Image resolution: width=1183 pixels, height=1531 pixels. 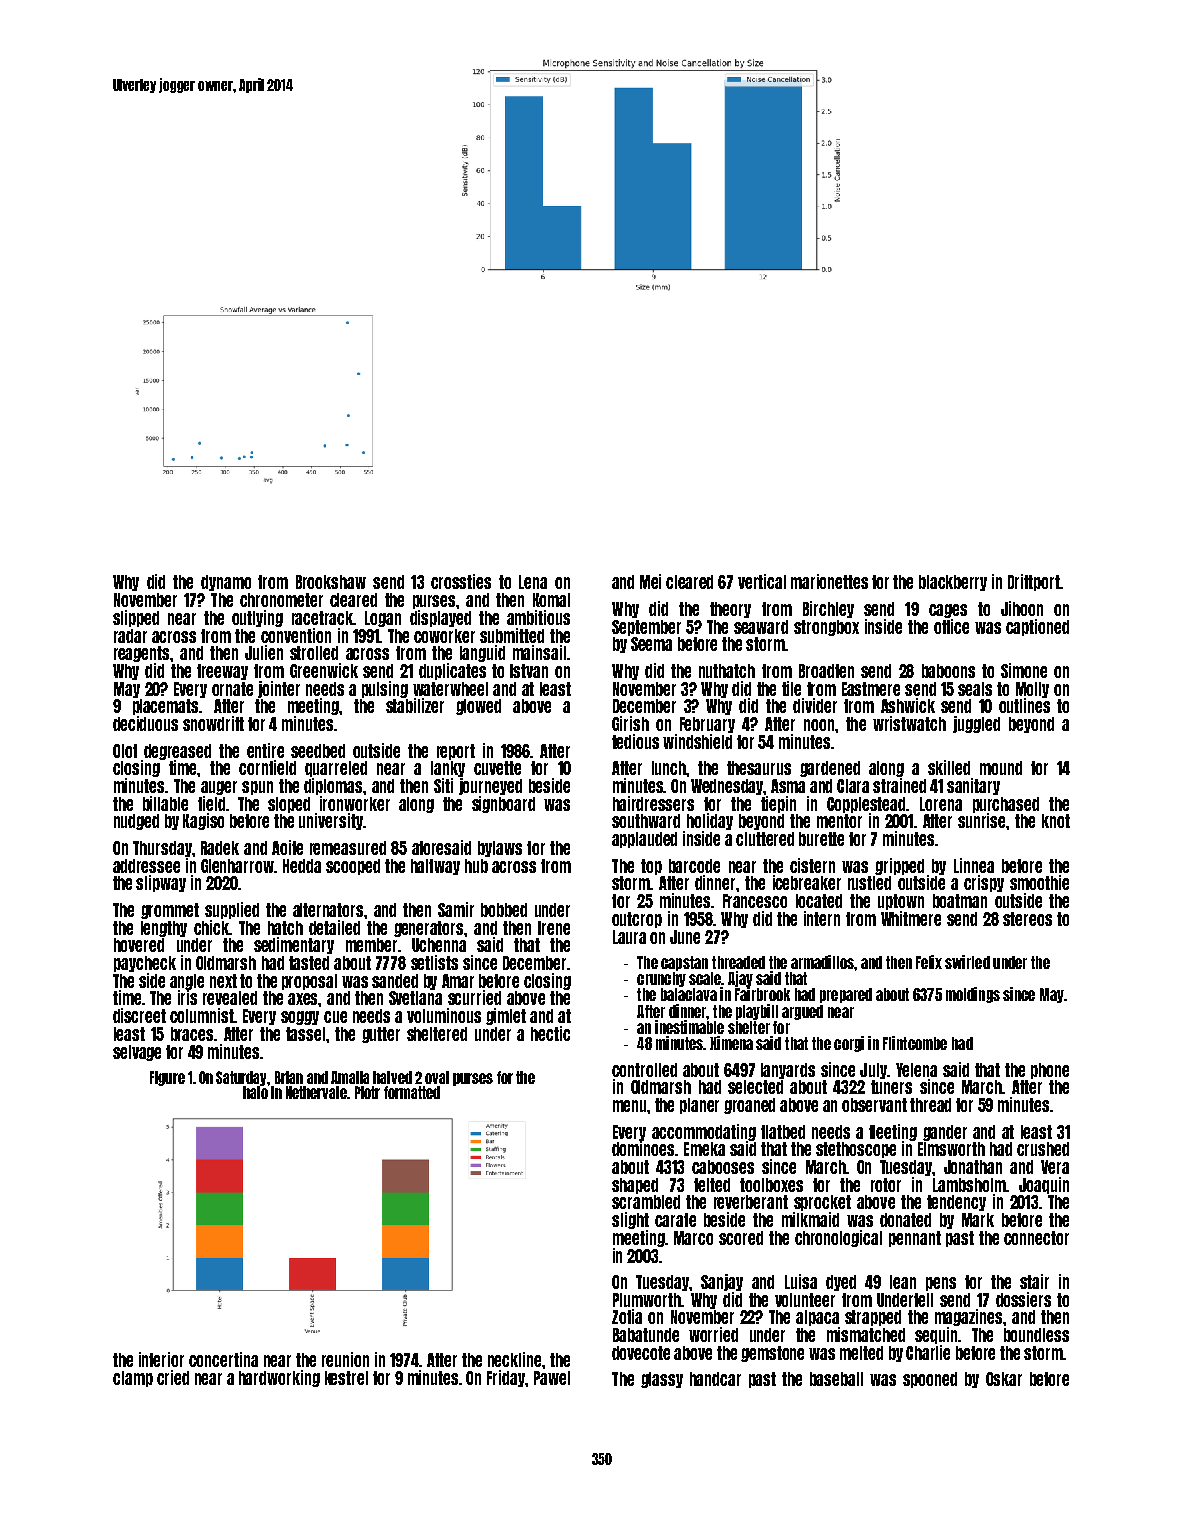 What do you see at coordinates (945, 1133) in the screenshot?
I see `gander` at bounding box center [945, 1133].
